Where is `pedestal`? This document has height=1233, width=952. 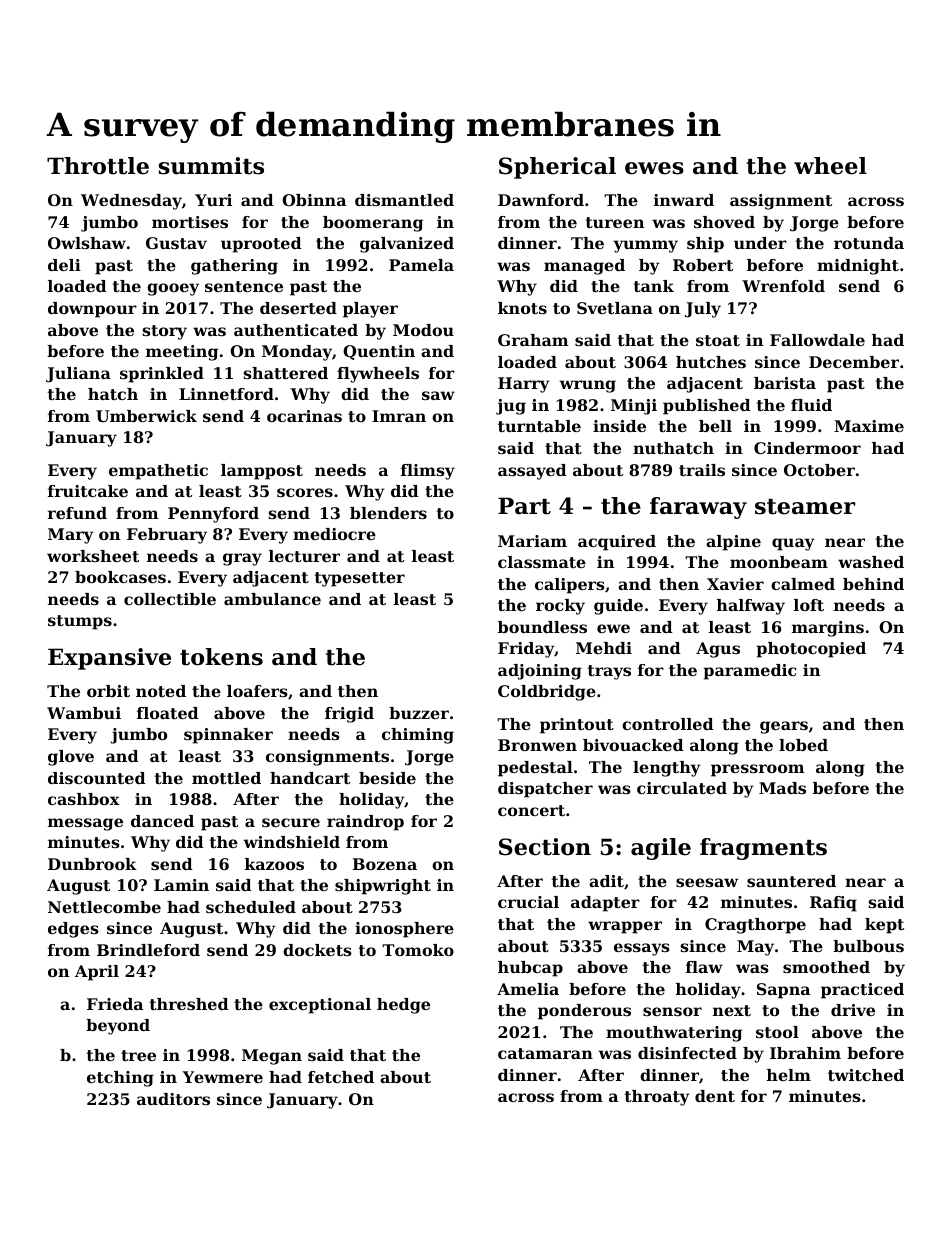 pedestal is located at coordinates (535, 769).
